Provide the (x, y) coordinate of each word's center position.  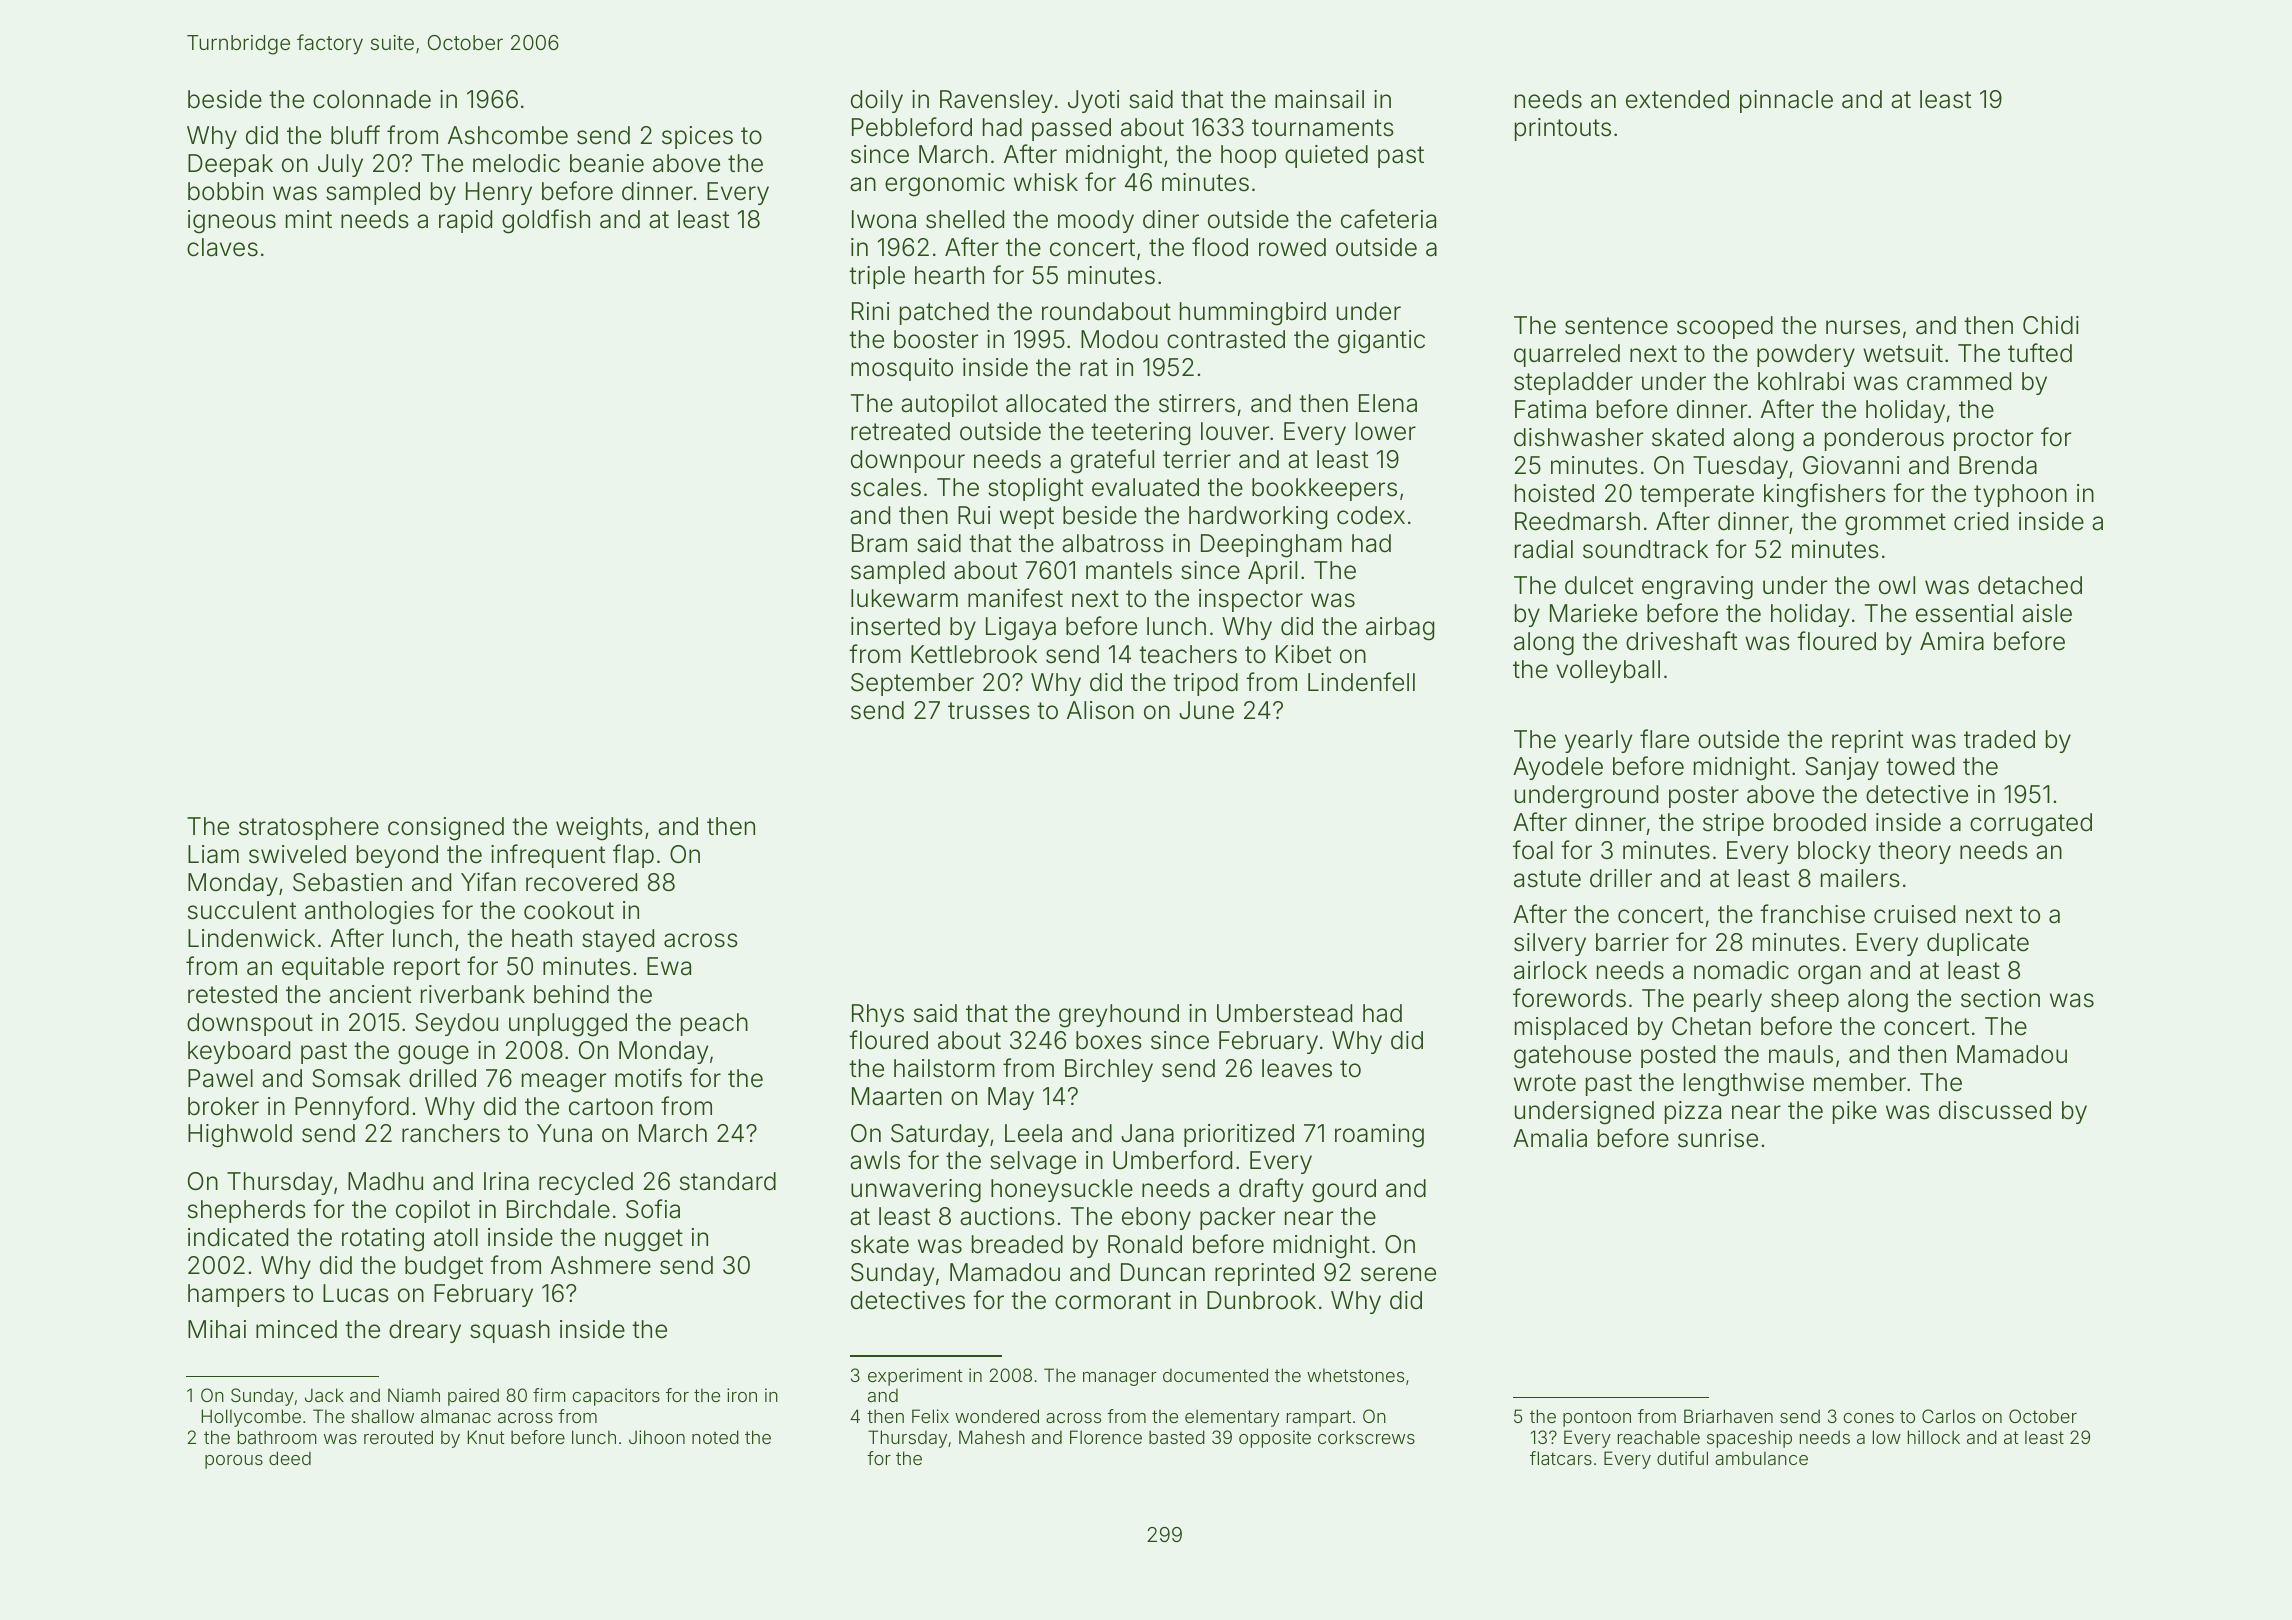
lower (1386, 431)
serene (1398, 1274)
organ (1829, 975)
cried (1981, 521)
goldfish (546, 221)
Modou (1119, 339)
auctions (1007, 1216)
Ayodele (1558, 768)
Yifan (488, 882)
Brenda (1998, 465)
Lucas (356, 1293)
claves (222, 247)
